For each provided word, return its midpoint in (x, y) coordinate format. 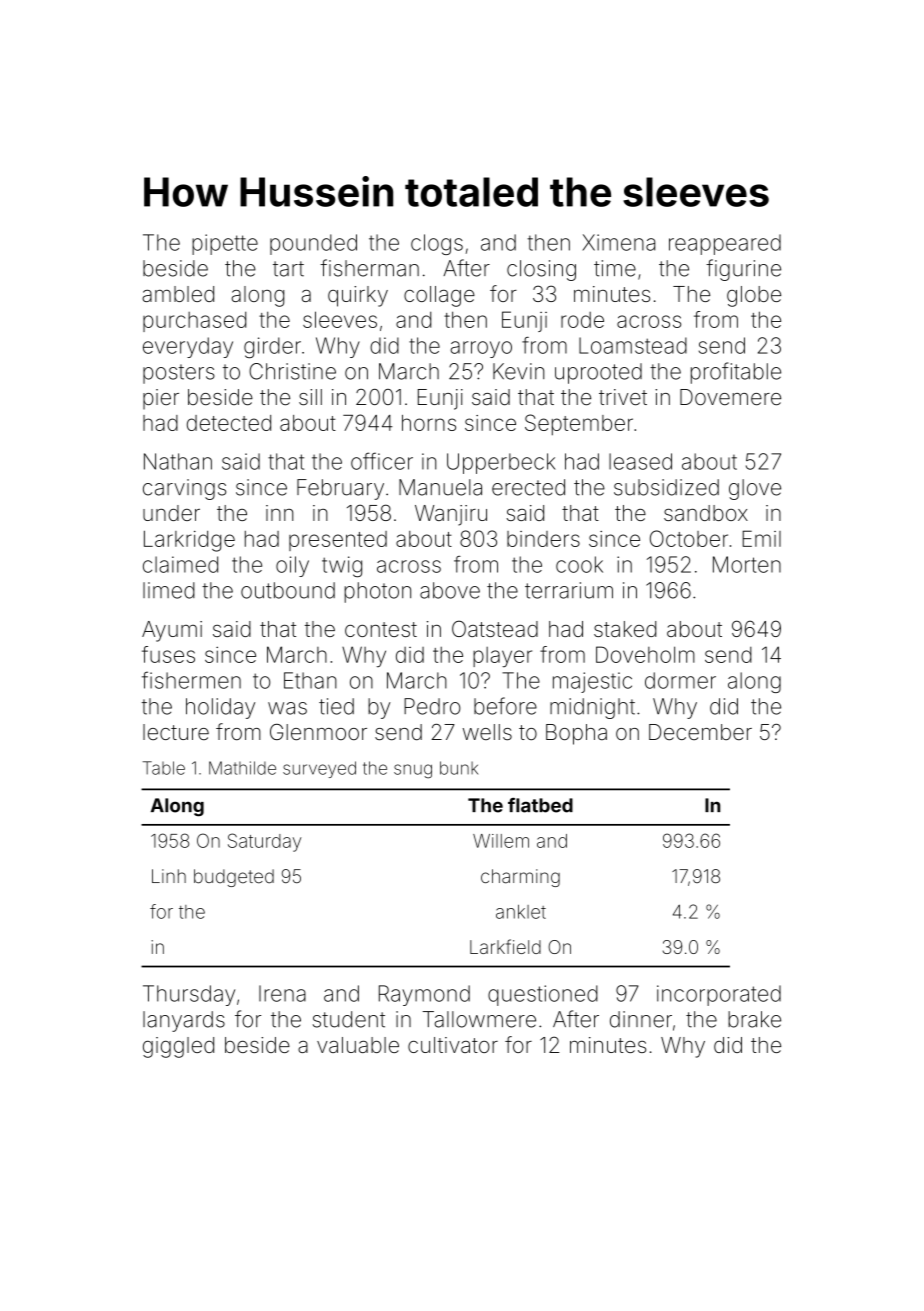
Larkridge (189, 541)
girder (272, 347)
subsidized (666, 487)
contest (381, 629)
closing (541, 270)
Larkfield (505, 946)
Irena (282, 993)
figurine (743, 270)
